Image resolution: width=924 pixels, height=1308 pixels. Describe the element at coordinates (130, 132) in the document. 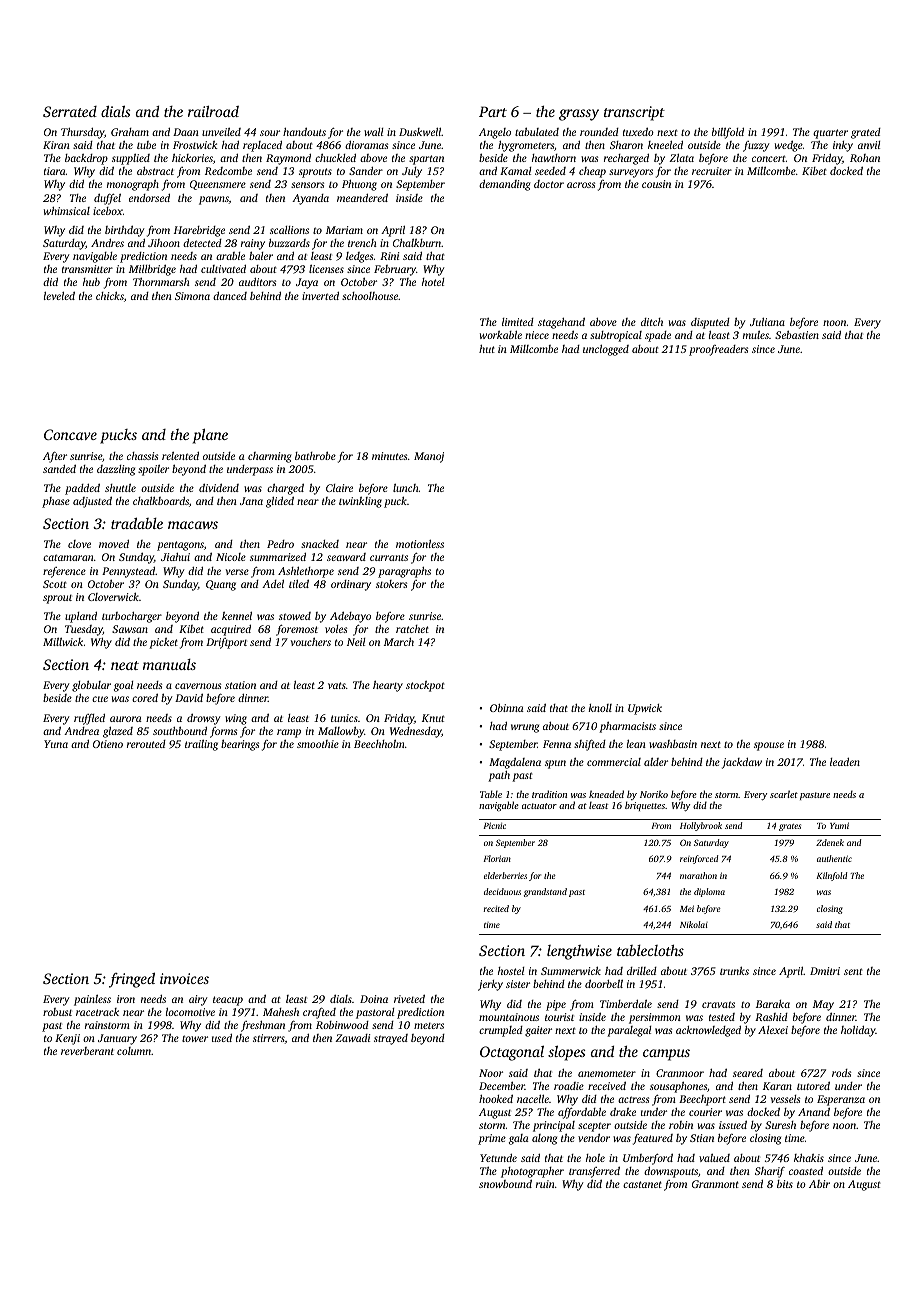

I see `Graham` at that location.
